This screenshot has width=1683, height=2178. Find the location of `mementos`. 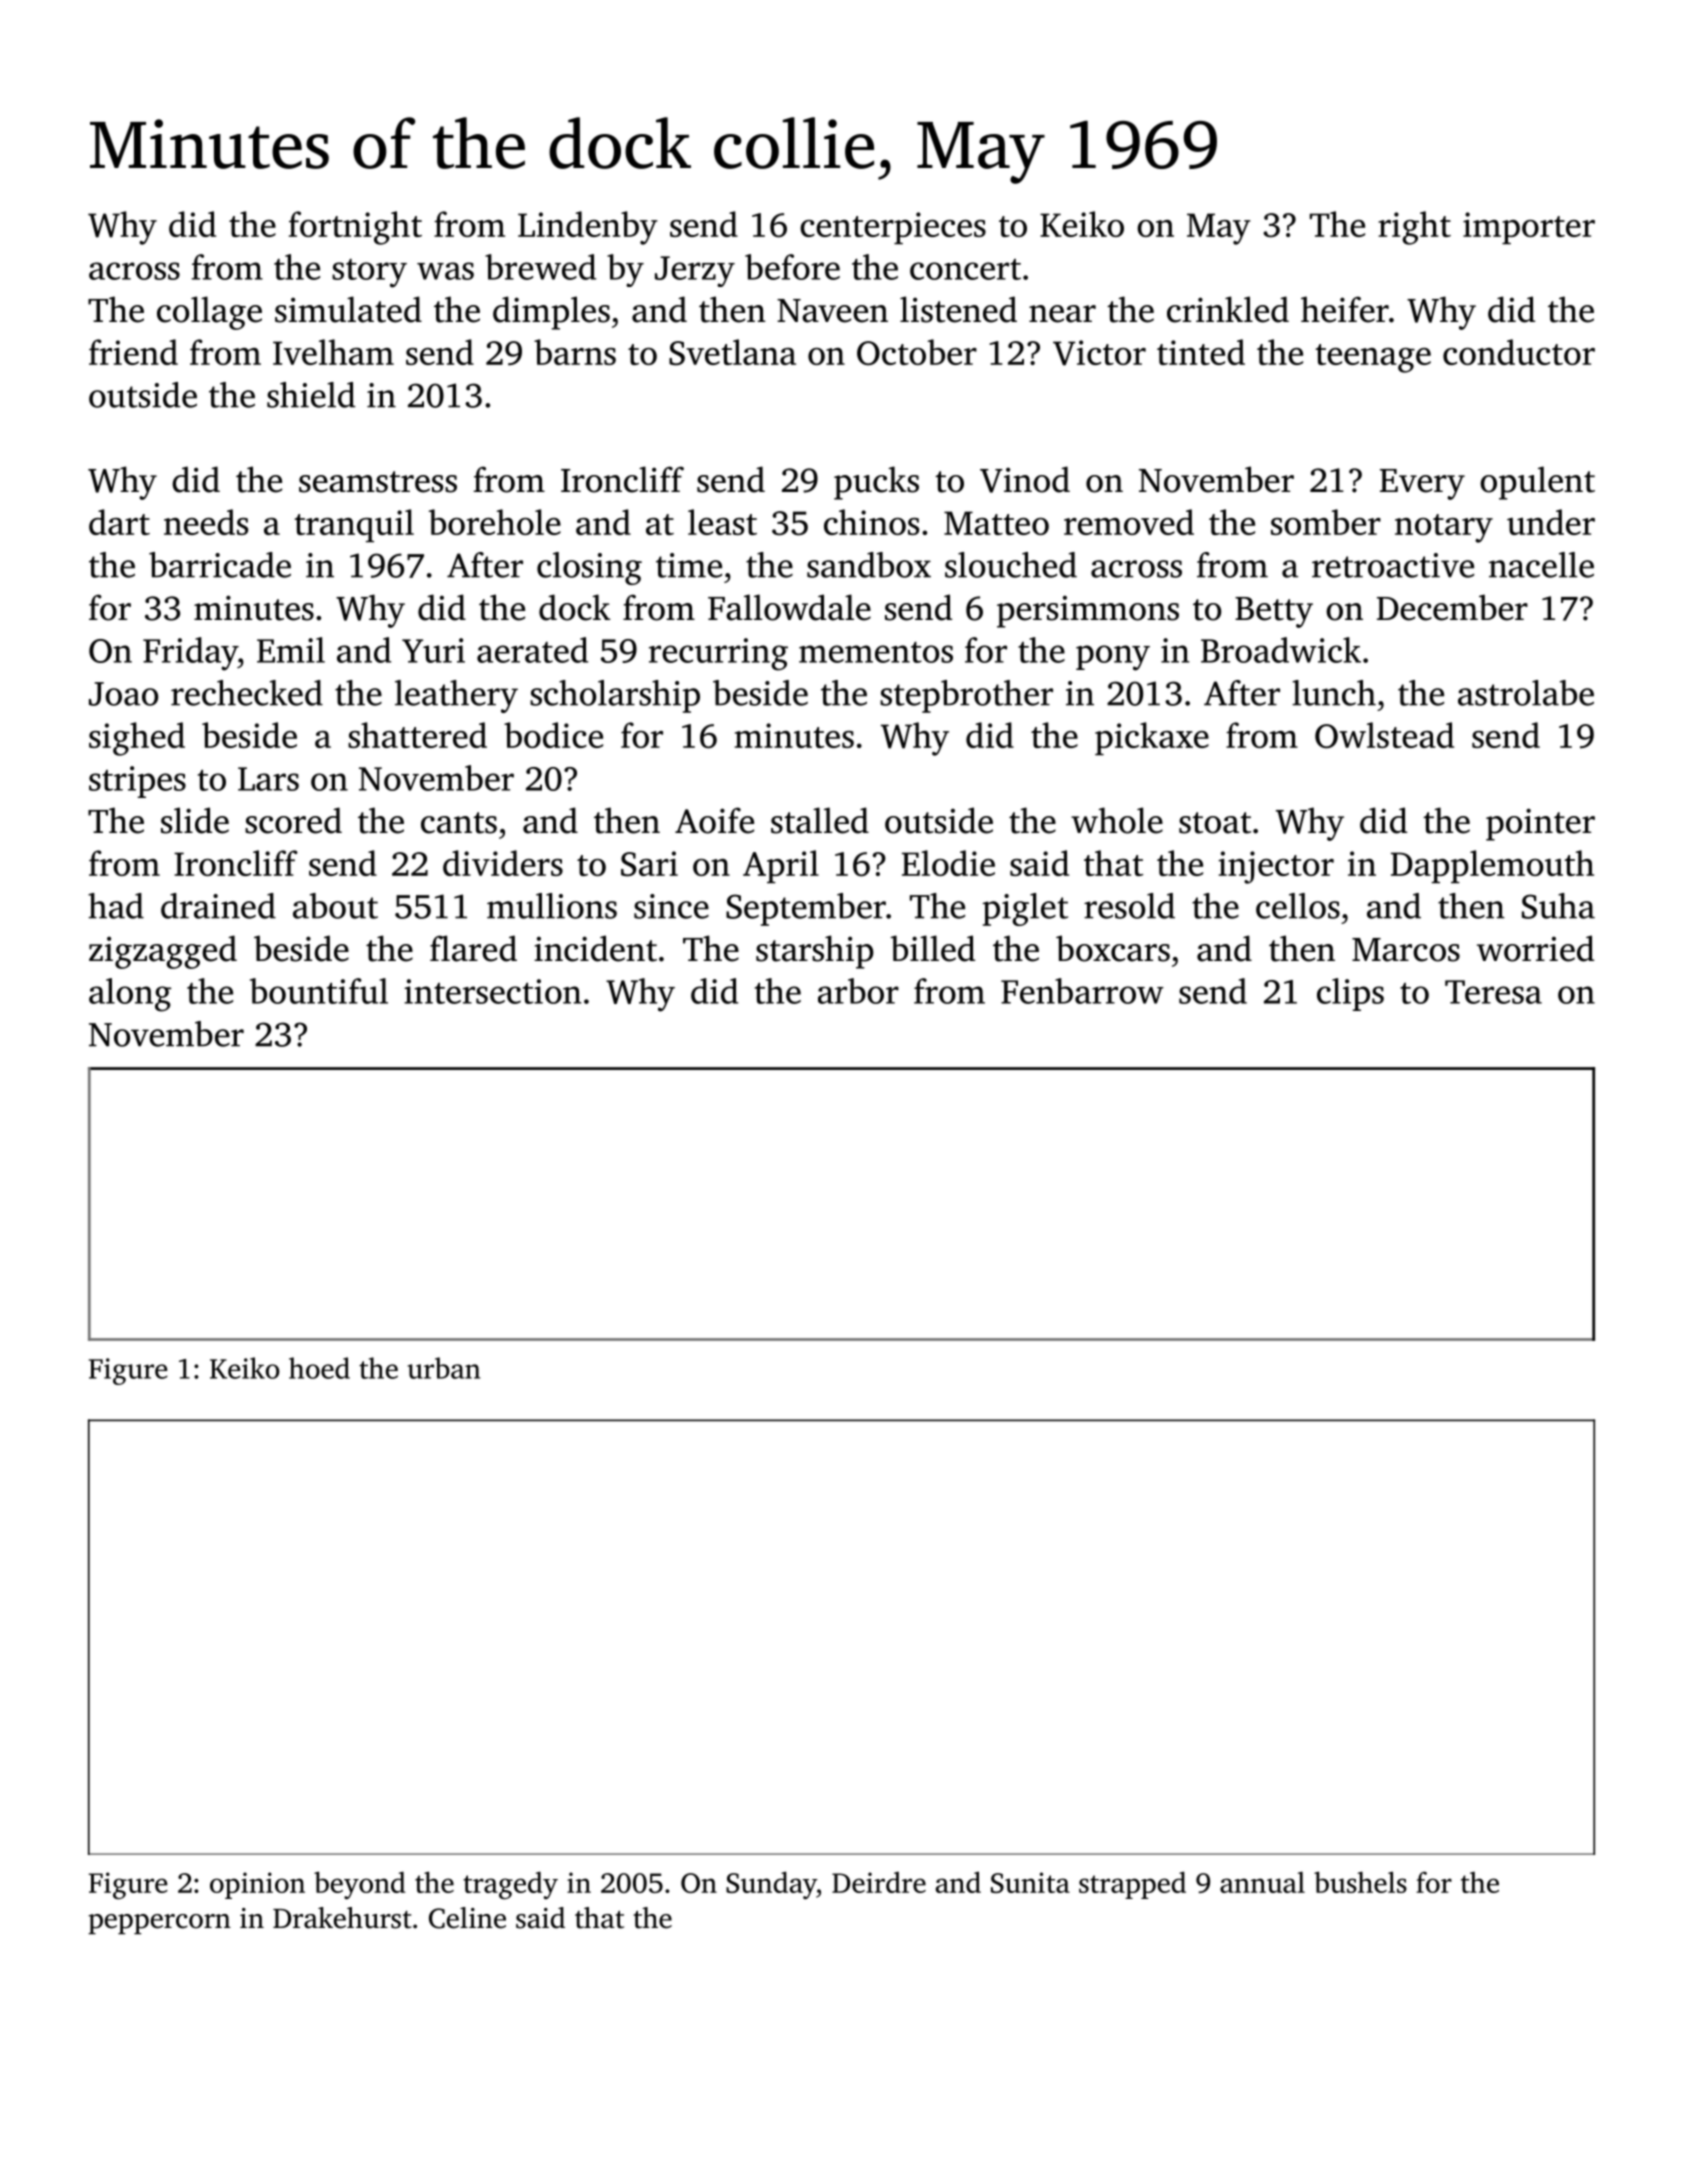

mementos is located at coordinates (876, 652).
